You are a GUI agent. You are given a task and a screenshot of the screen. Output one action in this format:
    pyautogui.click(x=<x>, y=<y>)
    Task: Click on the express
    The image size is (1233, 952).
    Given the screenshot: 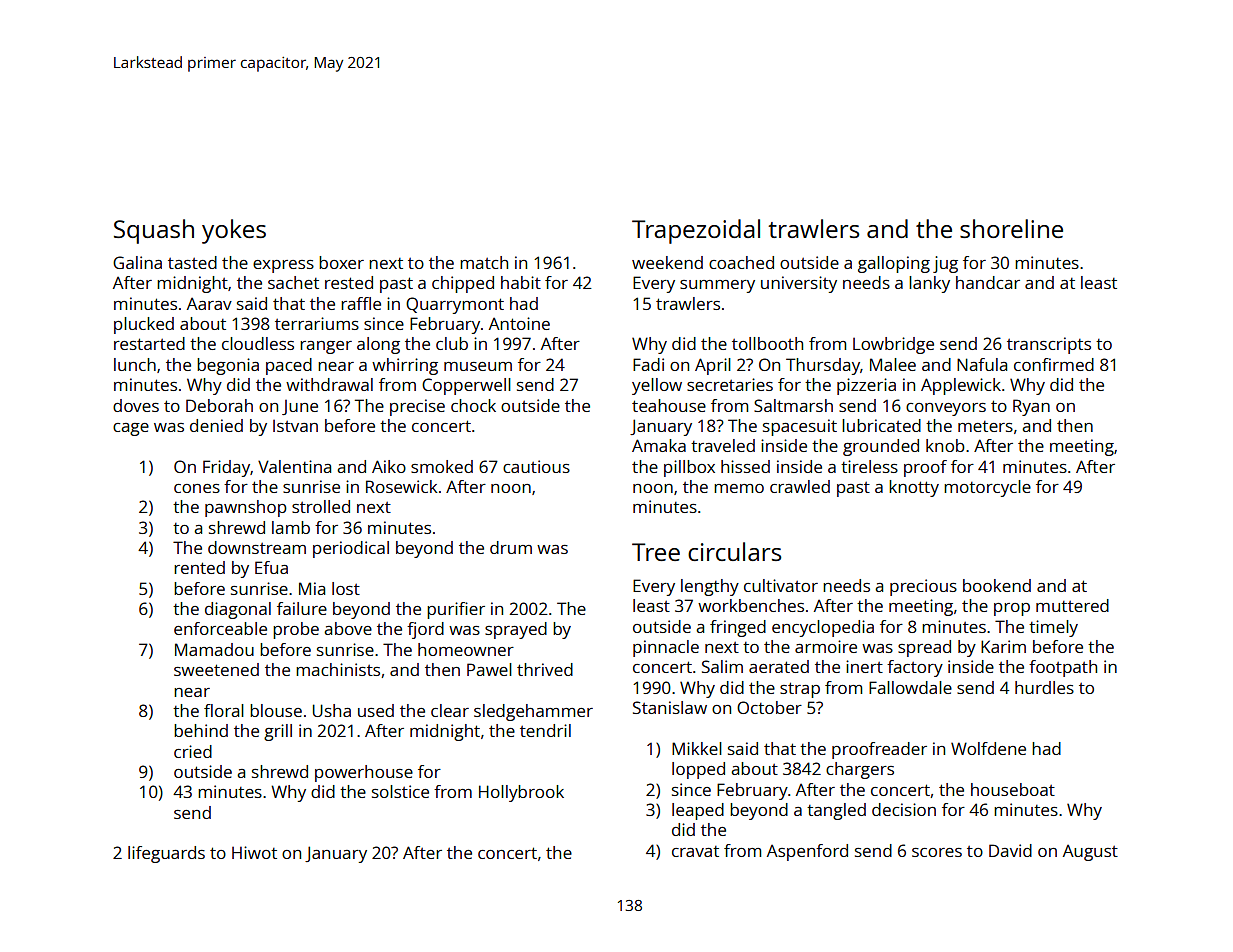 What is the action you would take?
    pyautogui.click(x=283, y=266)
